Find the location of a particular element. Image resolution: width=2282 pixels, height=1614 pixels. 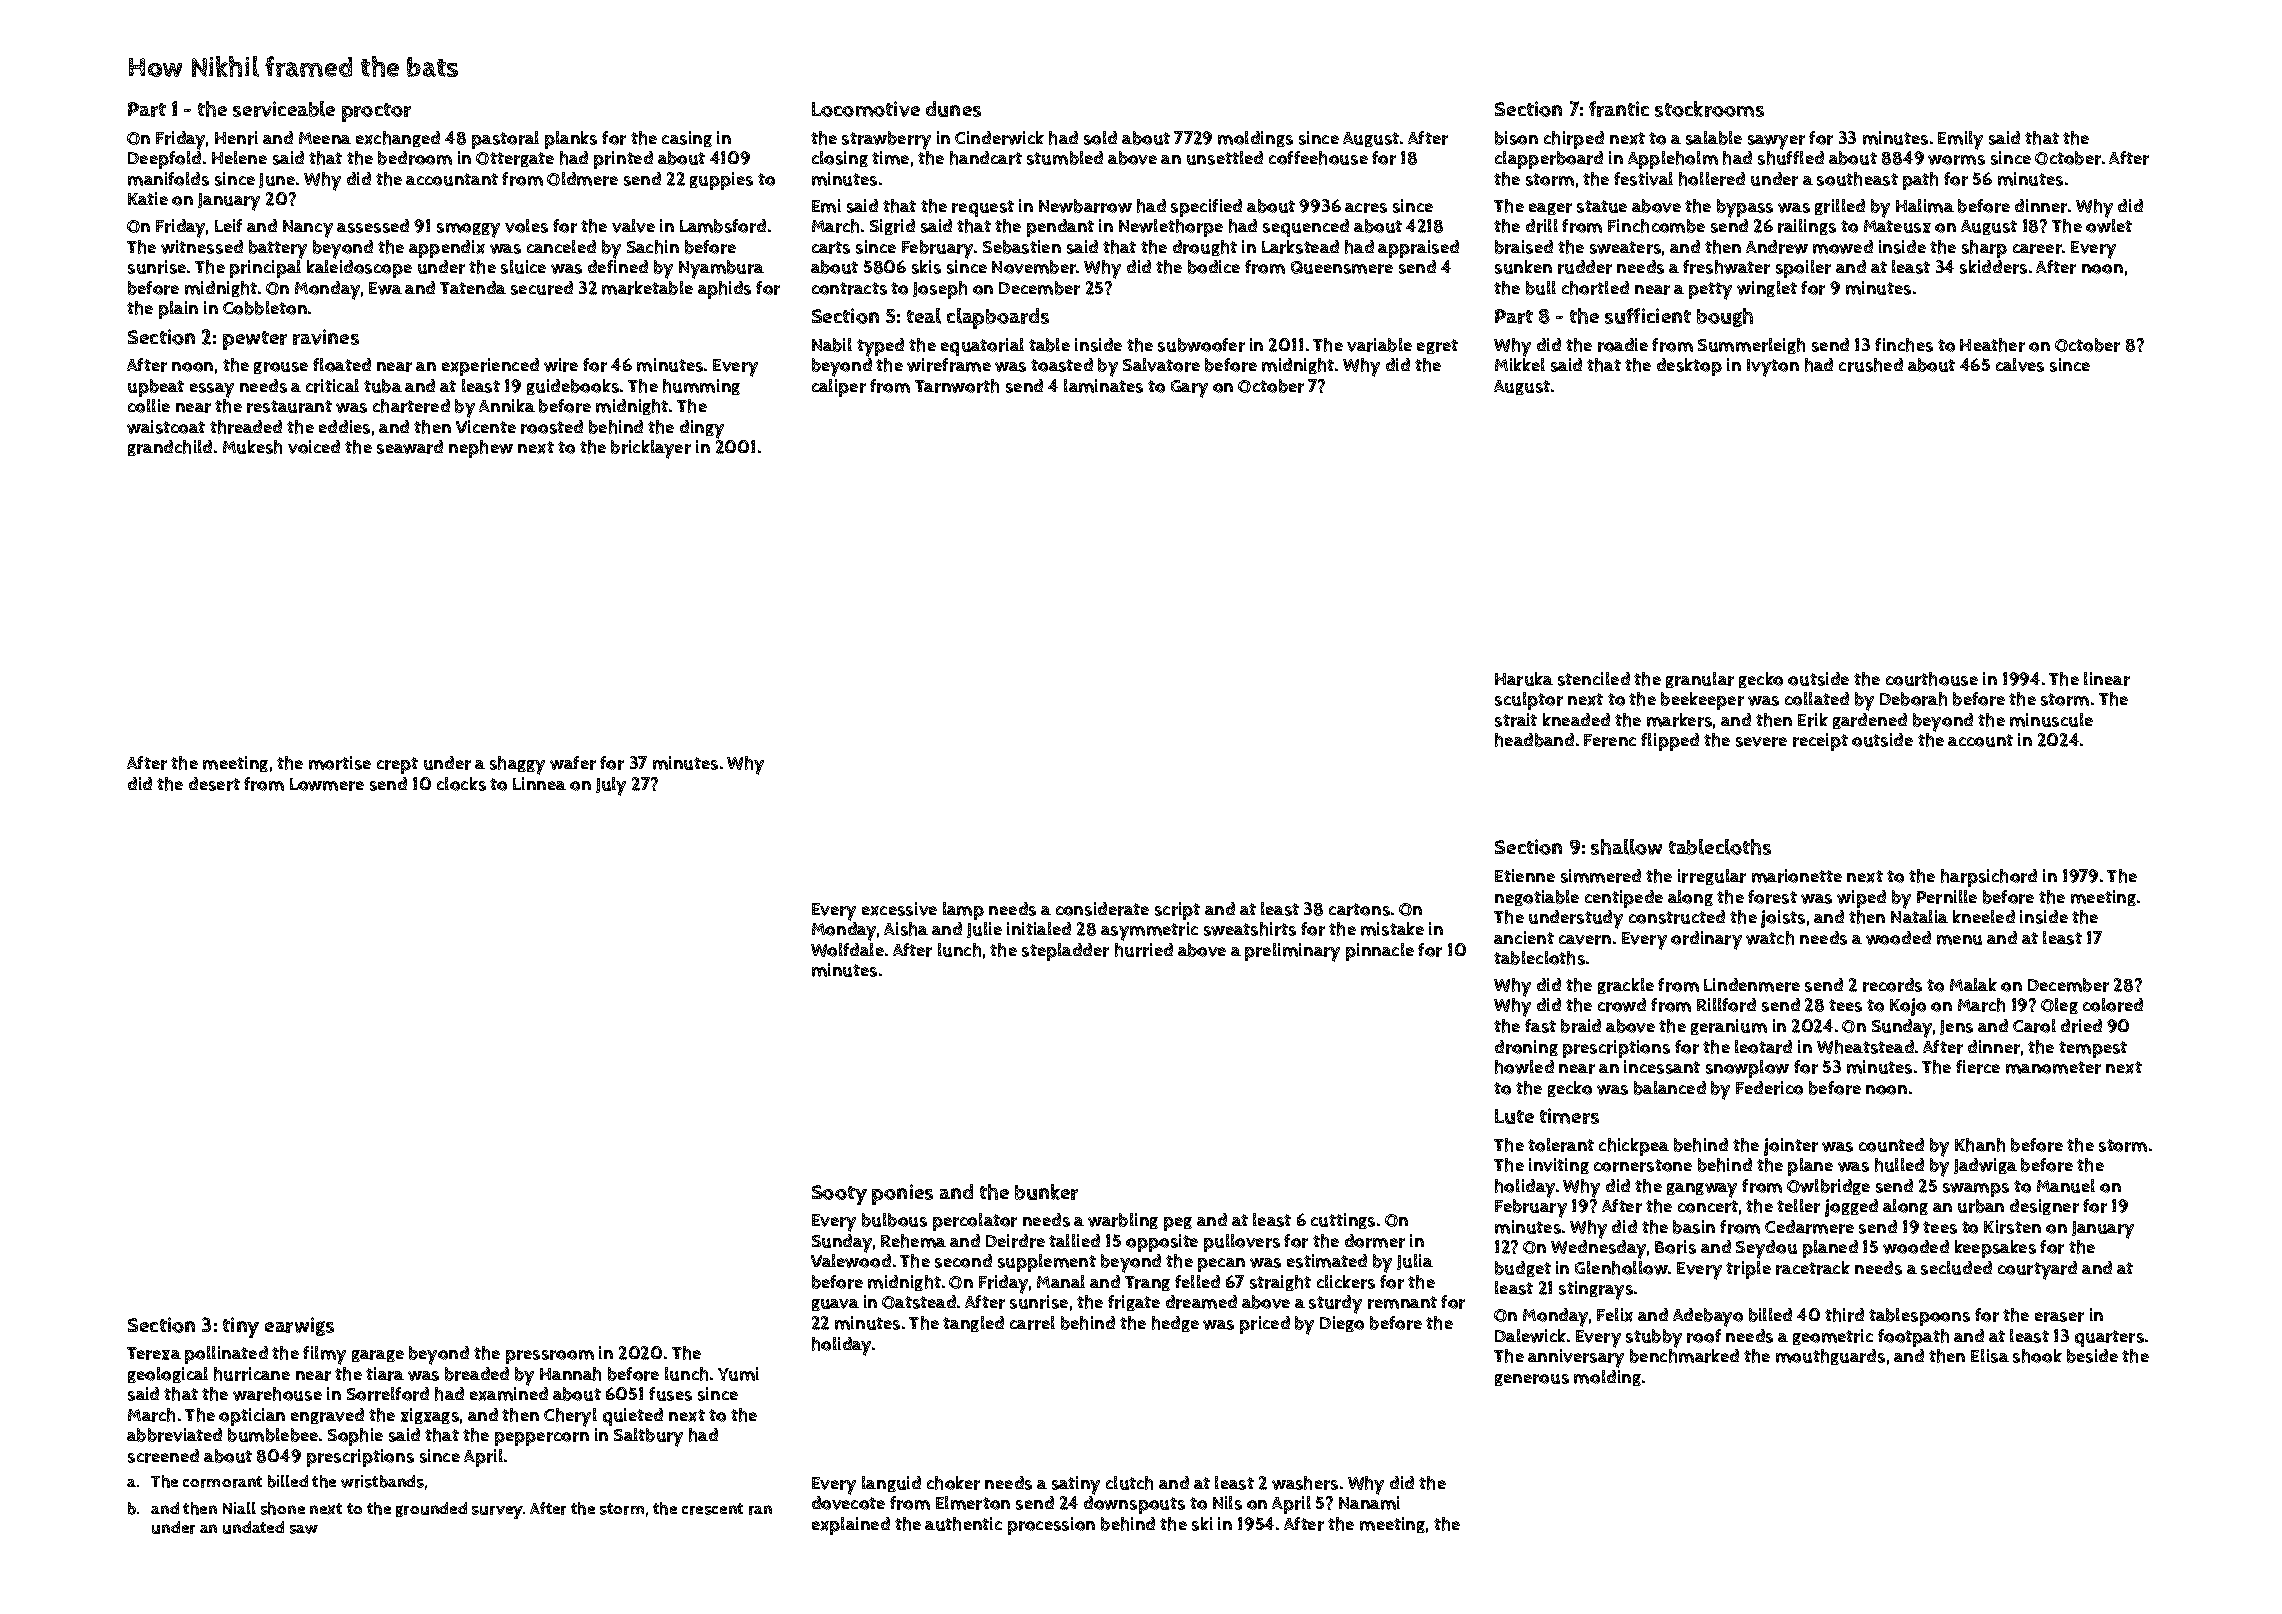

serviceable is located at coordinates (284, 109).
